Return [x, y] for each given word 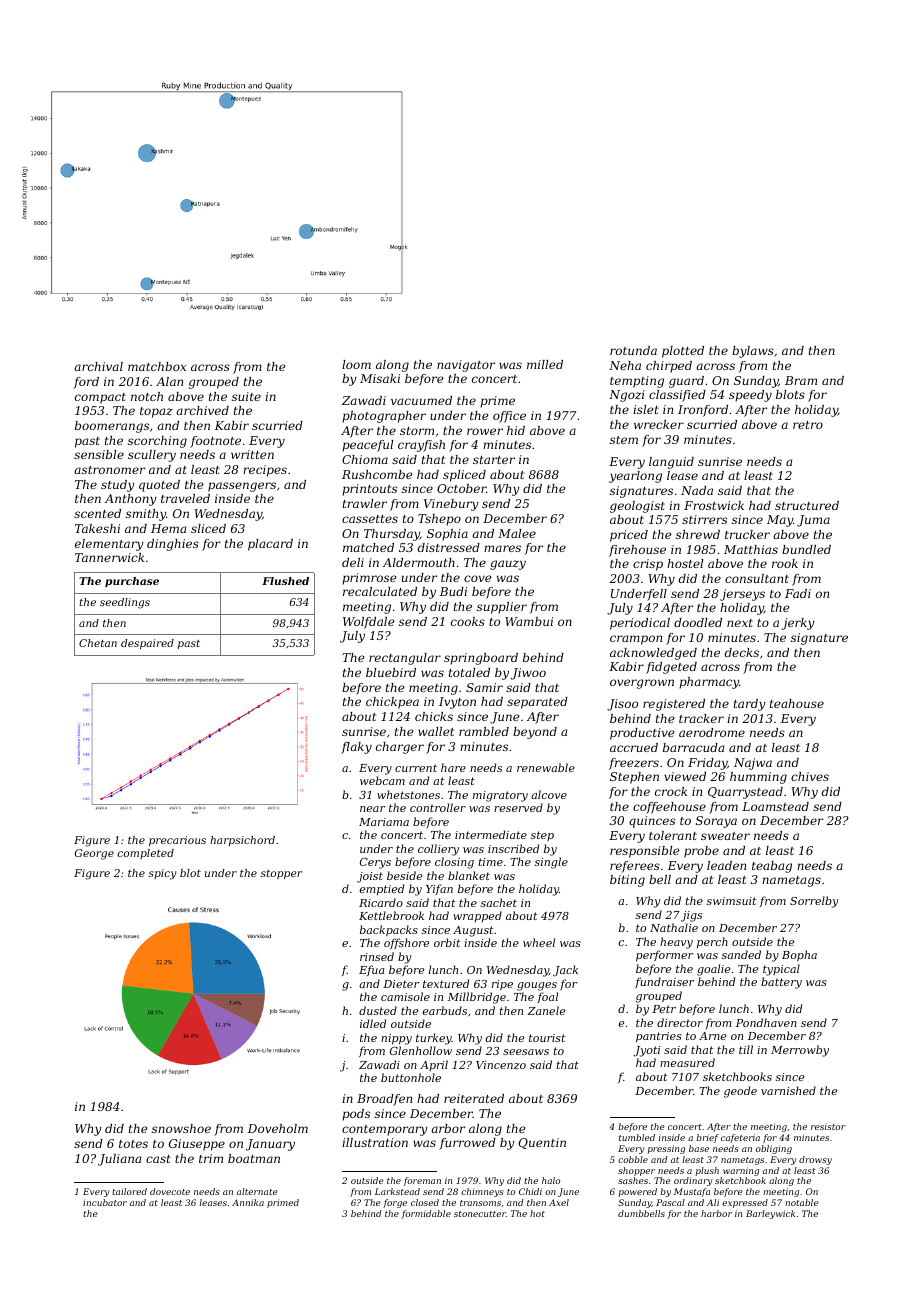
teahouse [797, 703]
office [509, 417]
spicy [162, 874]
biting [627, 881]
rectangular [405, 659]
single [551, 863]
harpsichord [242, 841]
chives [810, 776]
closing [454, 863]
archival [98, 366]
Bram [801, 380]
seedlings [125, 603]
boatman [254, 1158]
